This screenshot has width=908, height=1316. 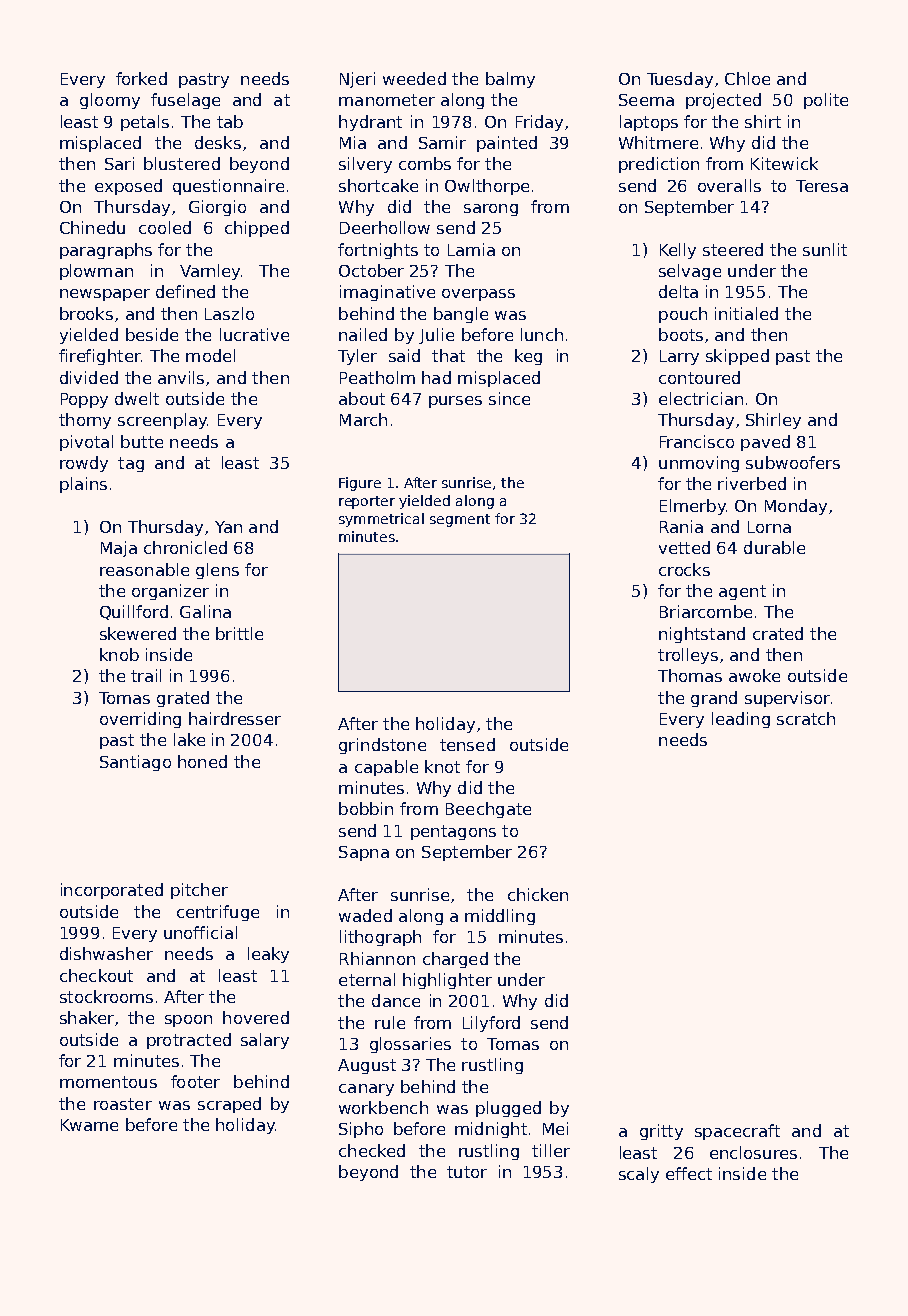 I want to click on crocks, so click(x=684, y=569).
